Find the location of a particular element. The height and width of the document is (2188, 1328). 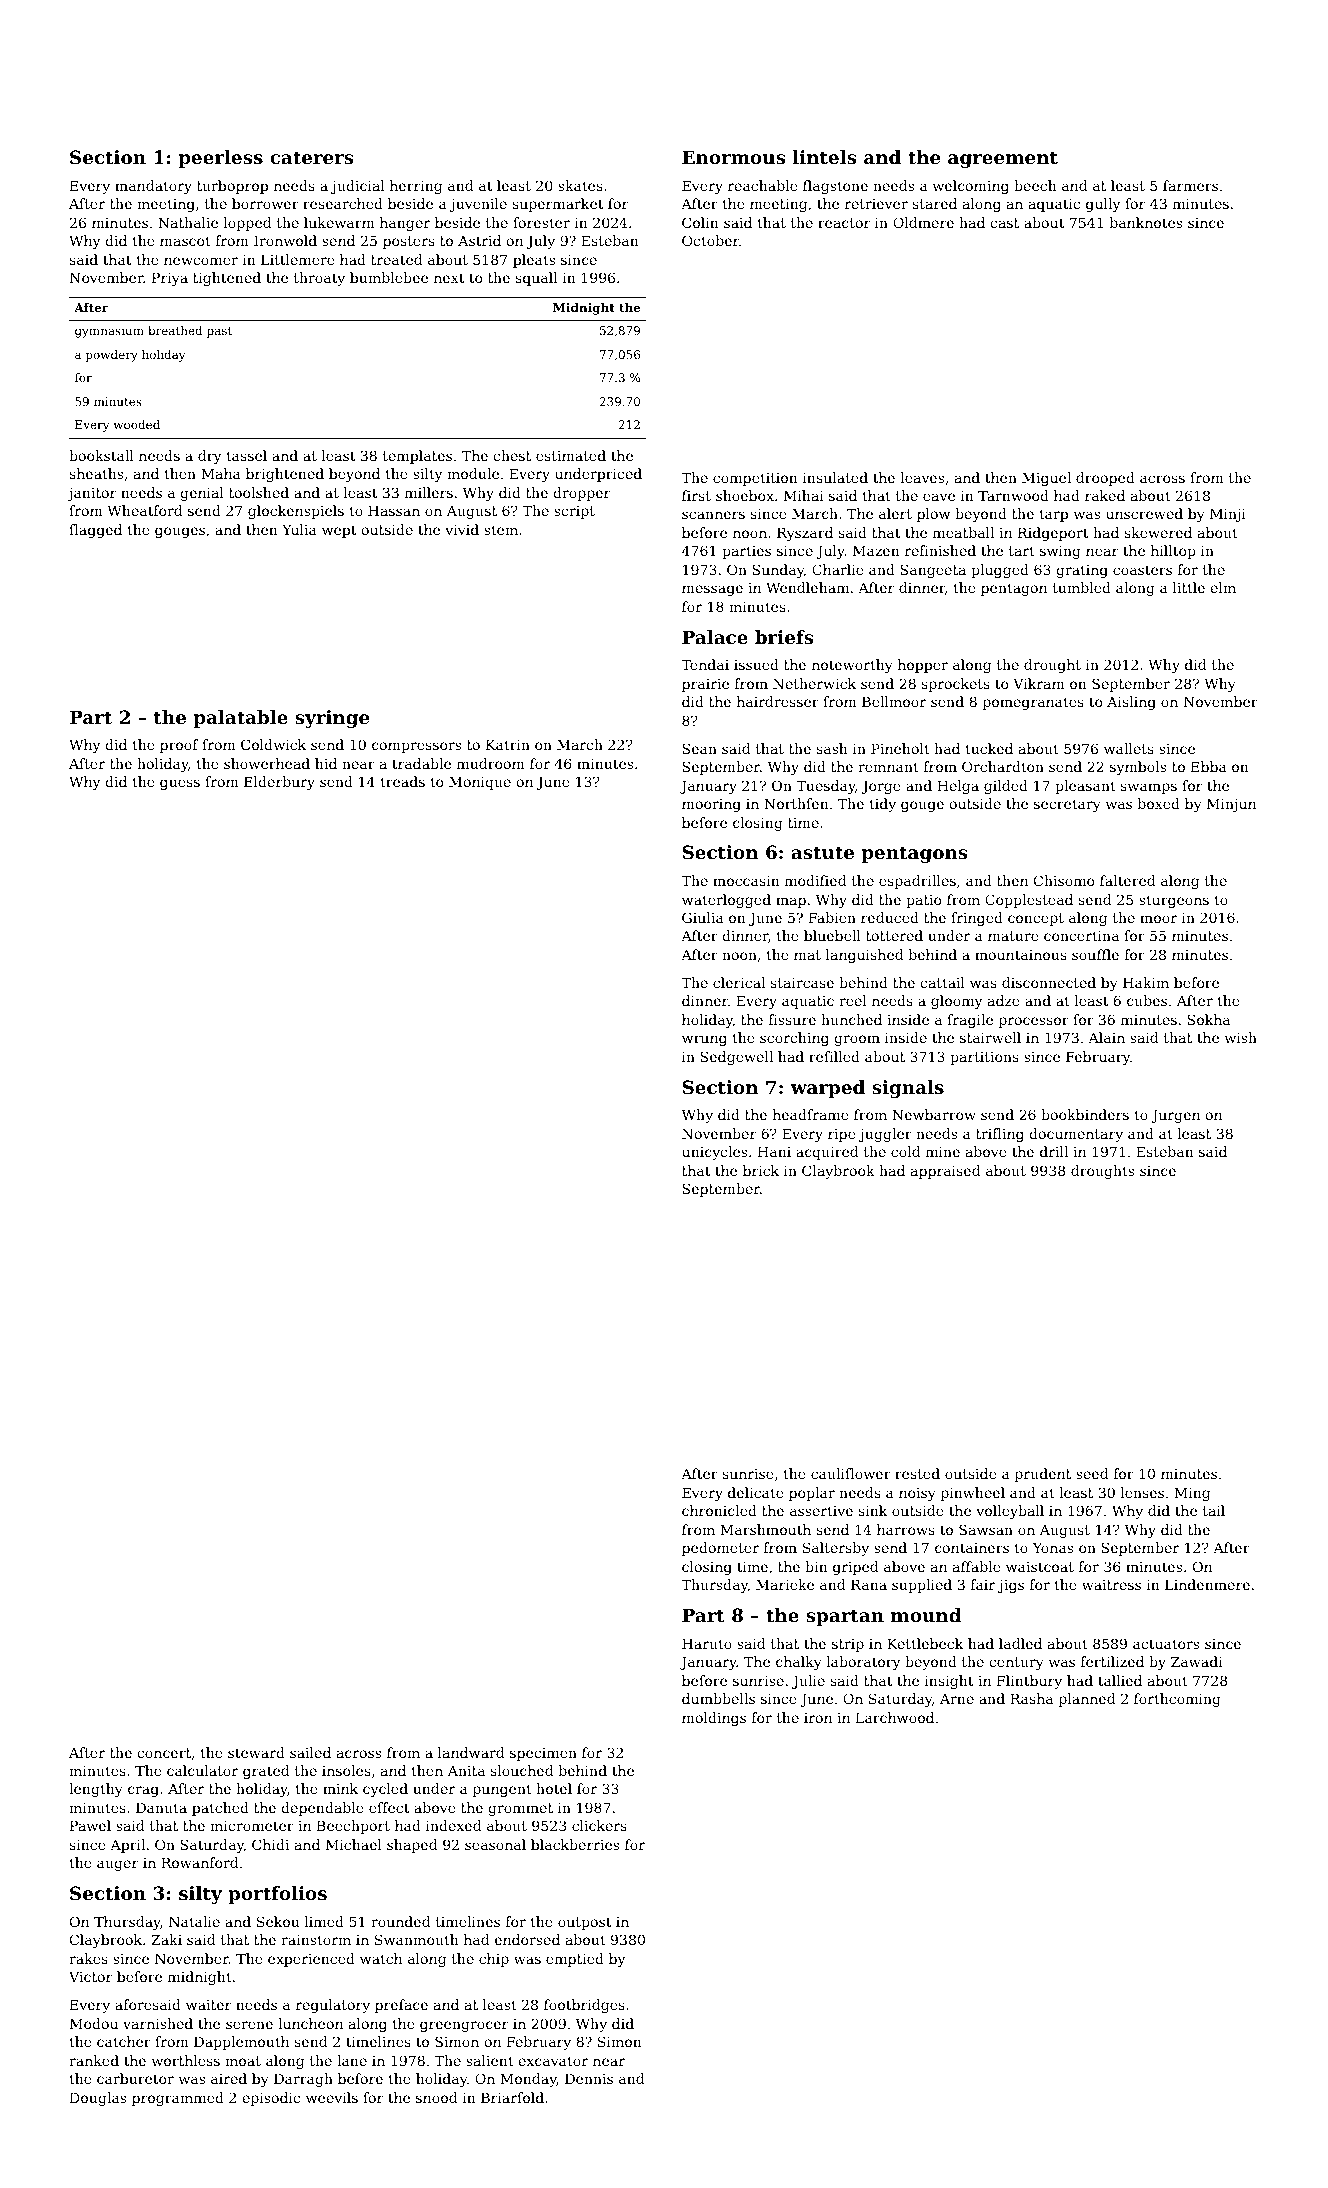

pedometer is located at coordinates (720, 1549).
